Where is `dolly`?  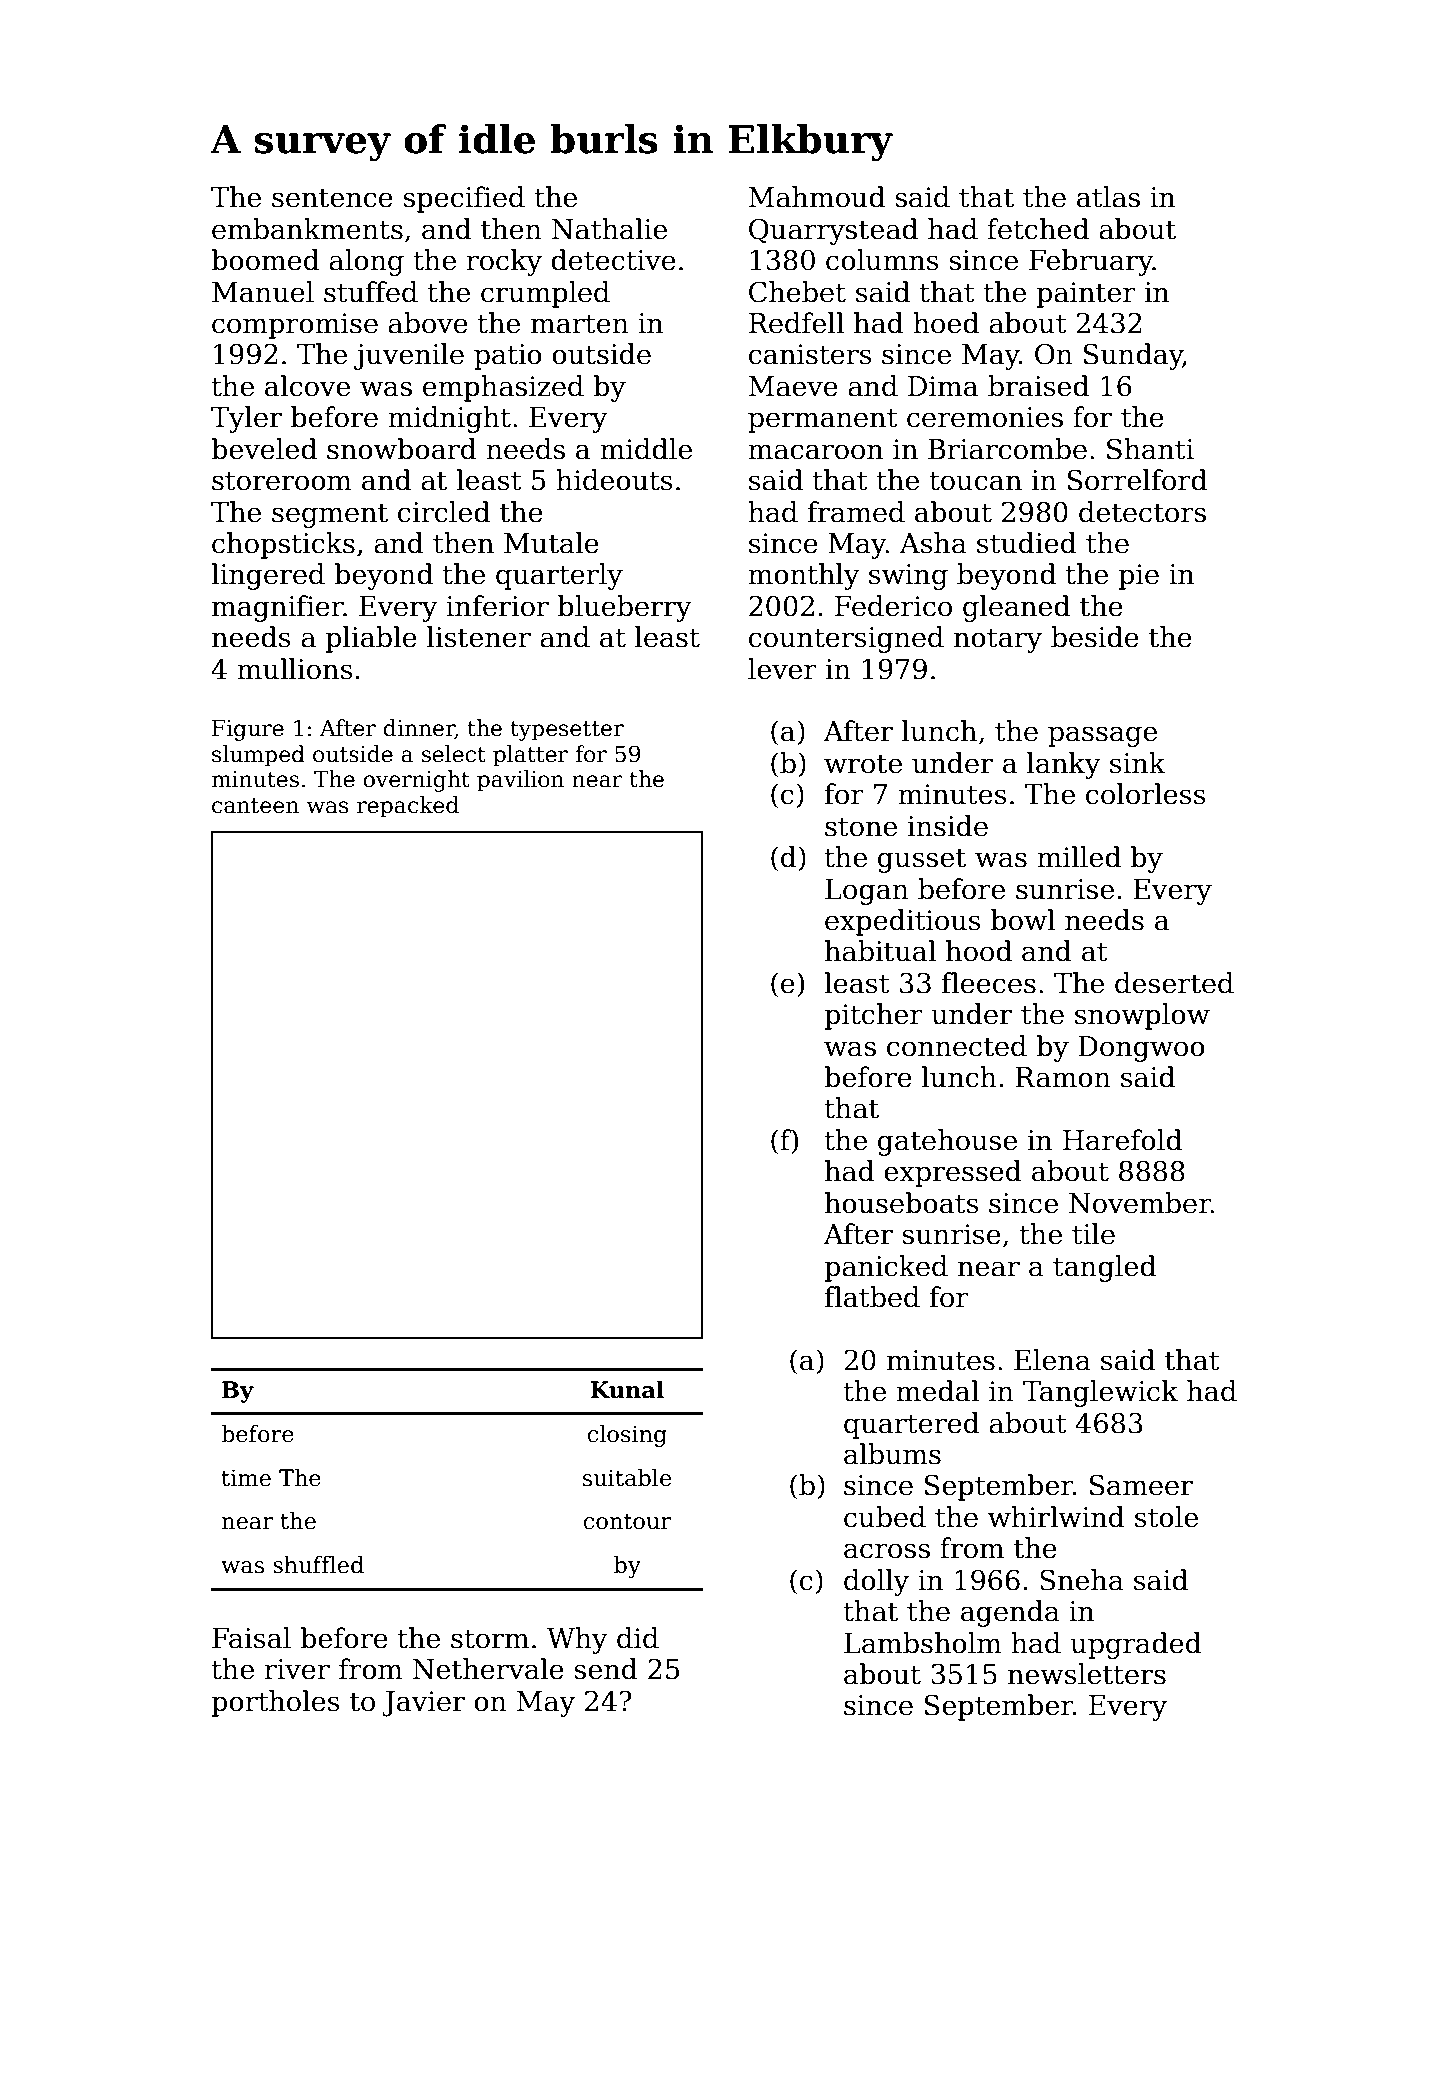
dolly is located at coordinates (876, 1582).
